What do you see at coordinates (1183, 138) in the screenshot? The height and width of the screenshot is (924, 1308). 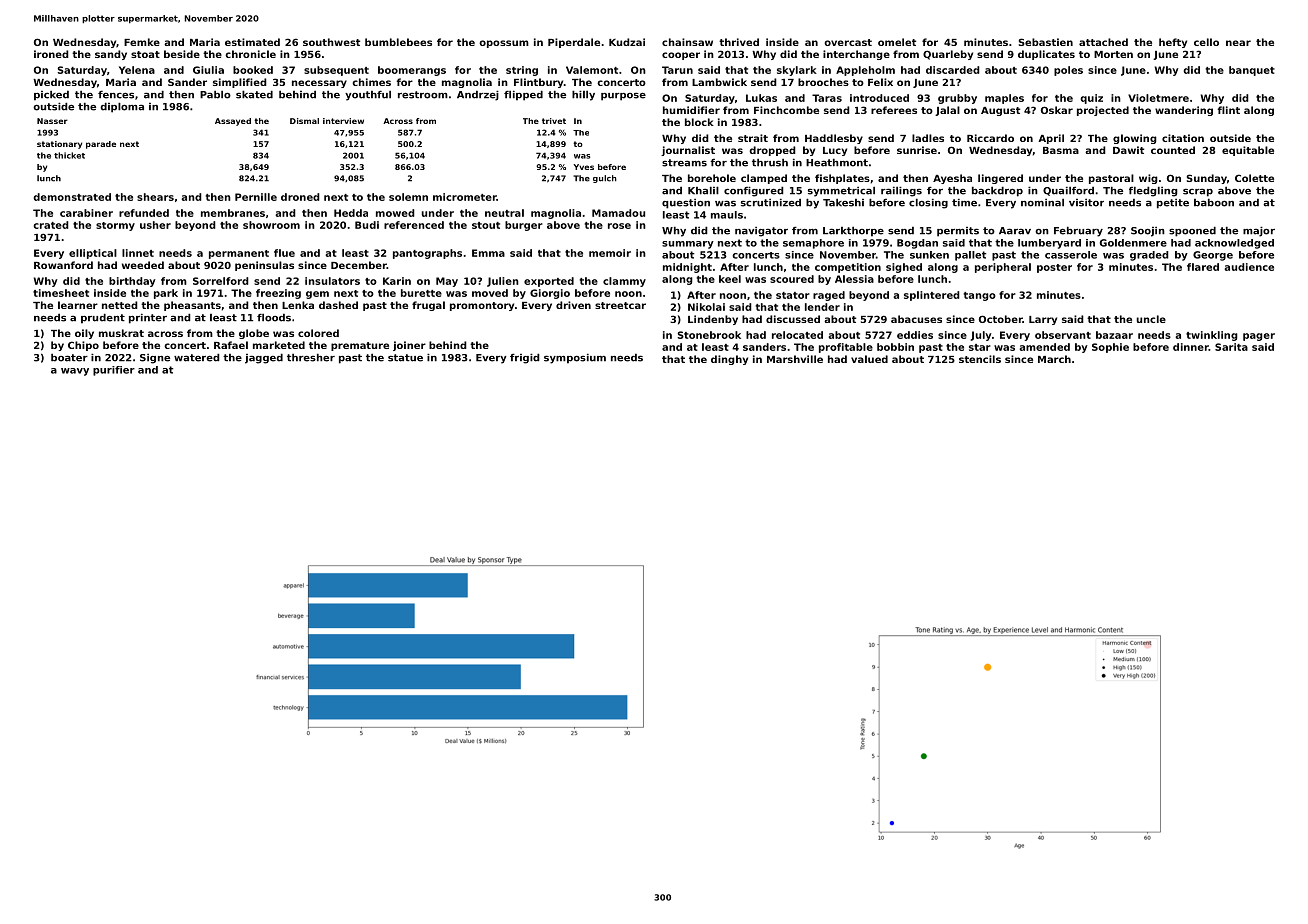 I see `citation` at bounding box center [1183, 138].
